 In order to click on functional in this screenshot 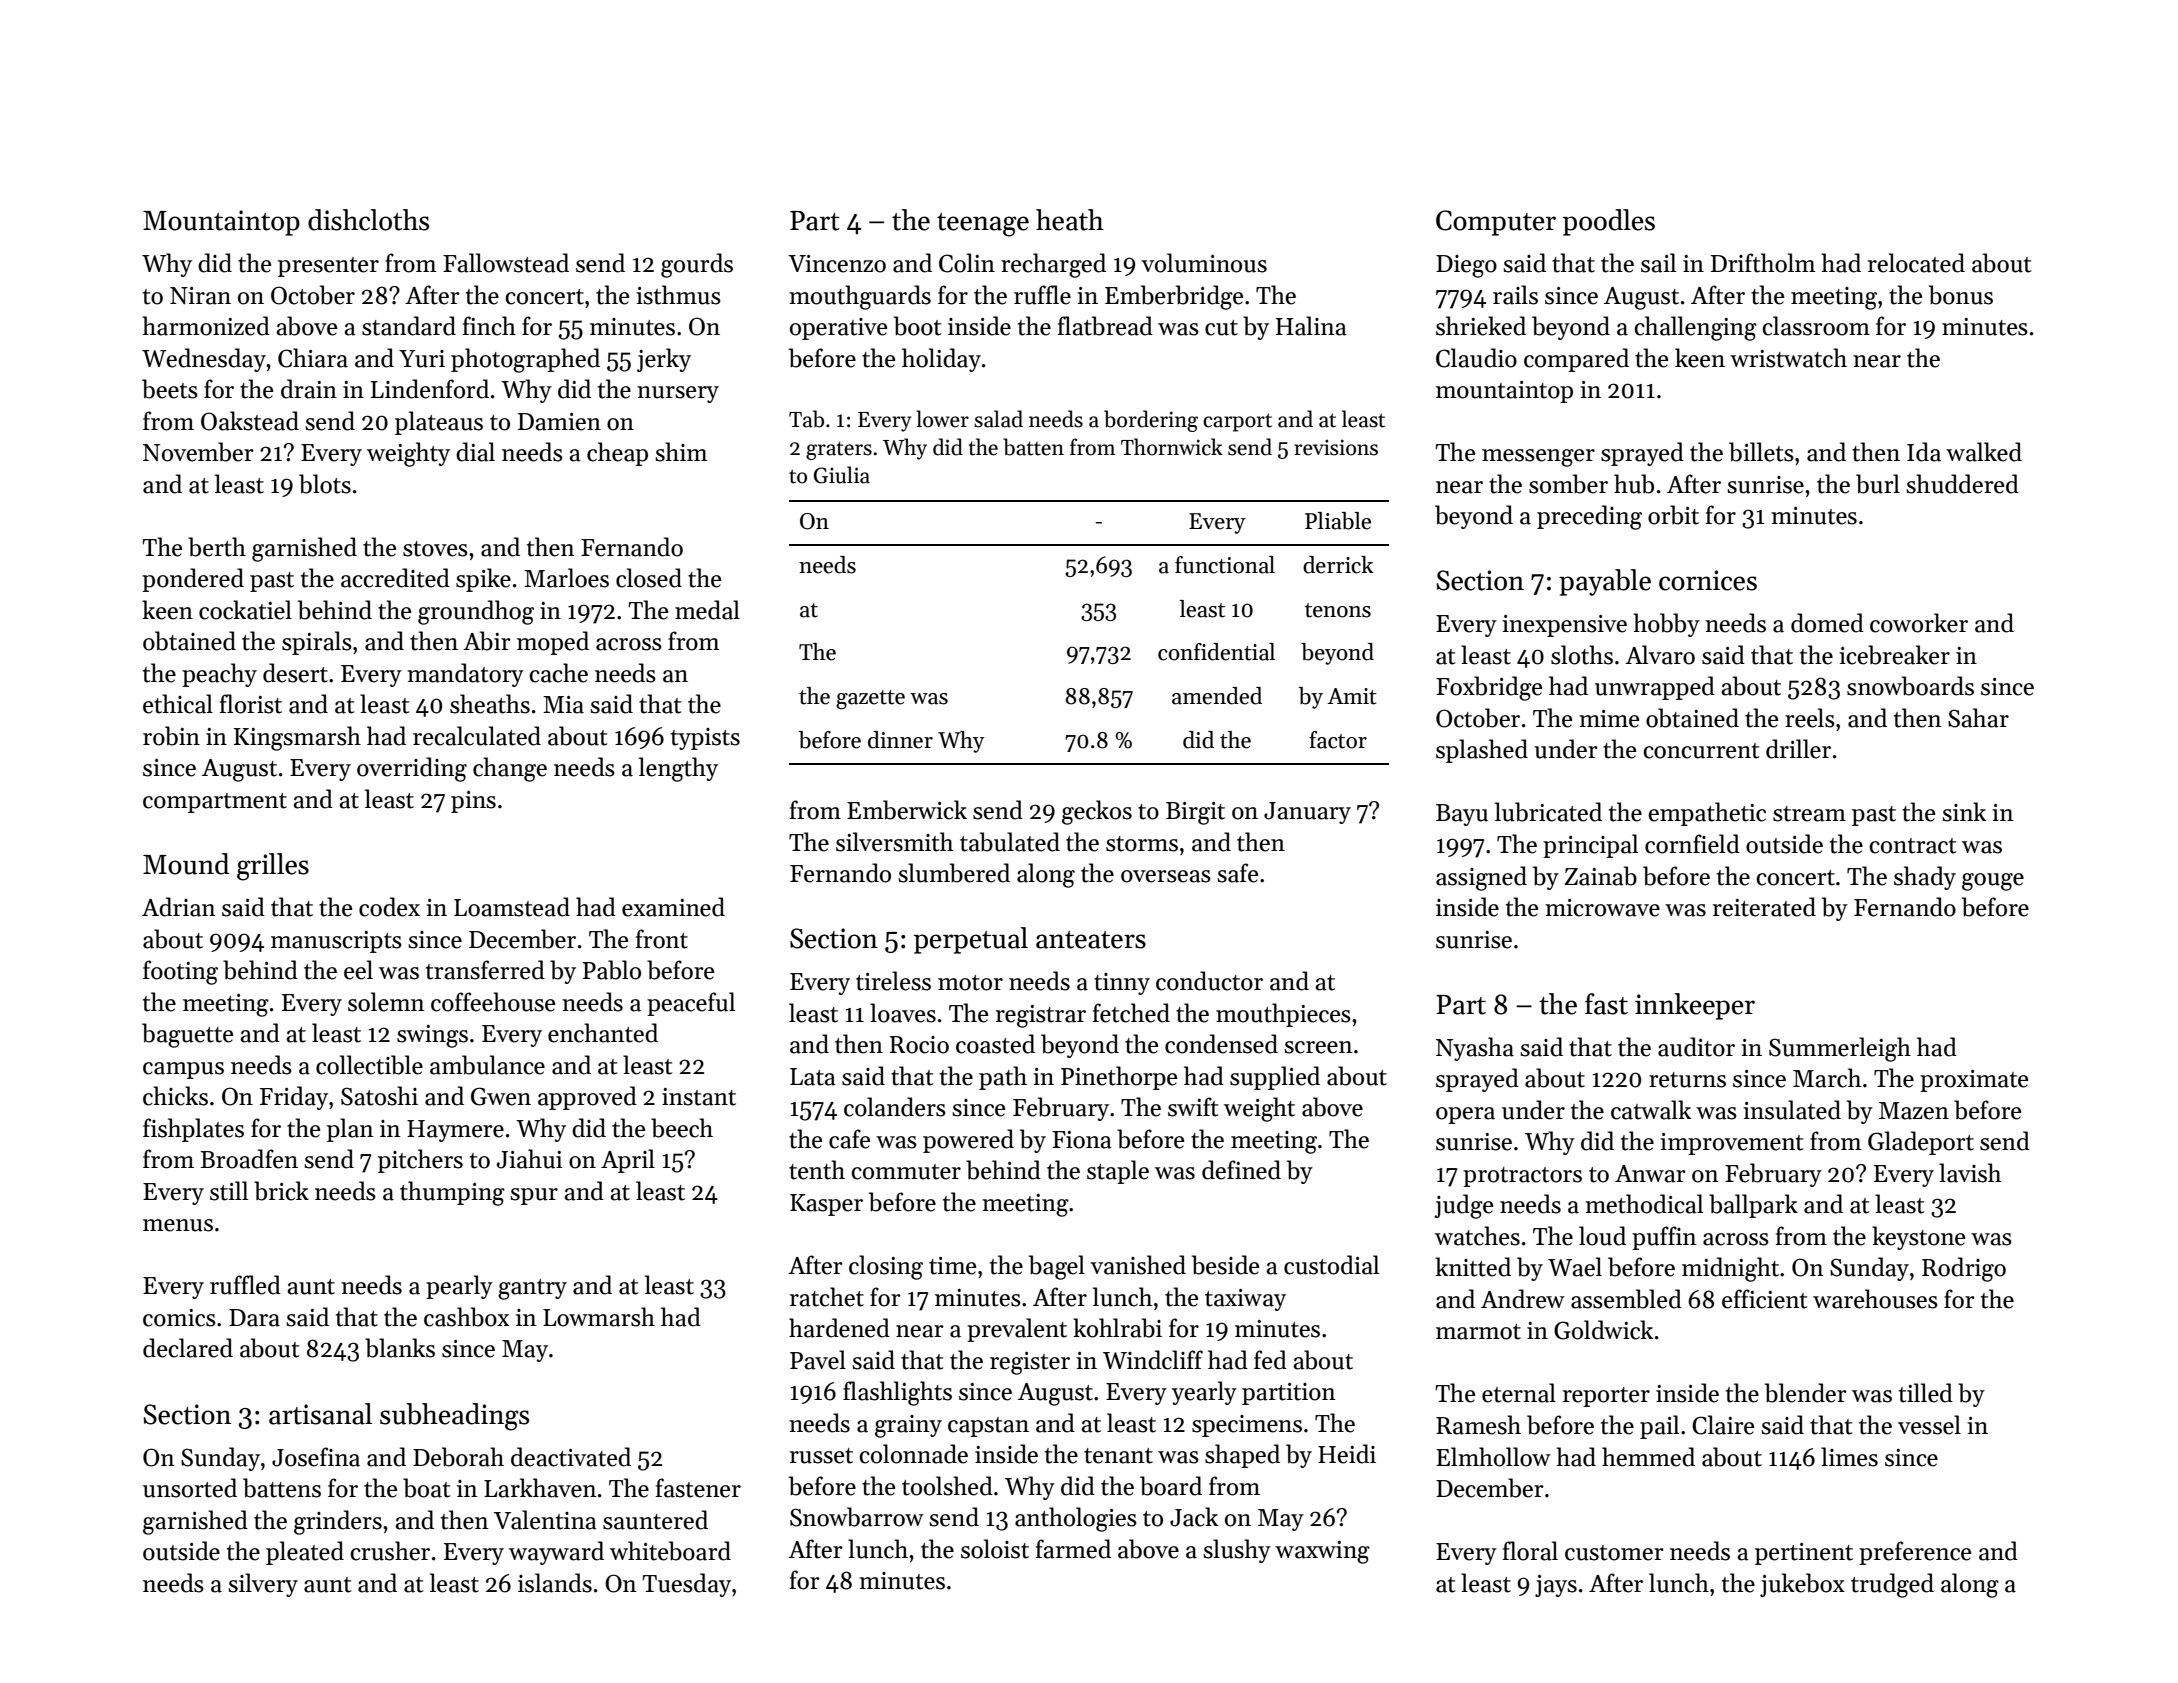, I will do `click(1225, 565)`.
